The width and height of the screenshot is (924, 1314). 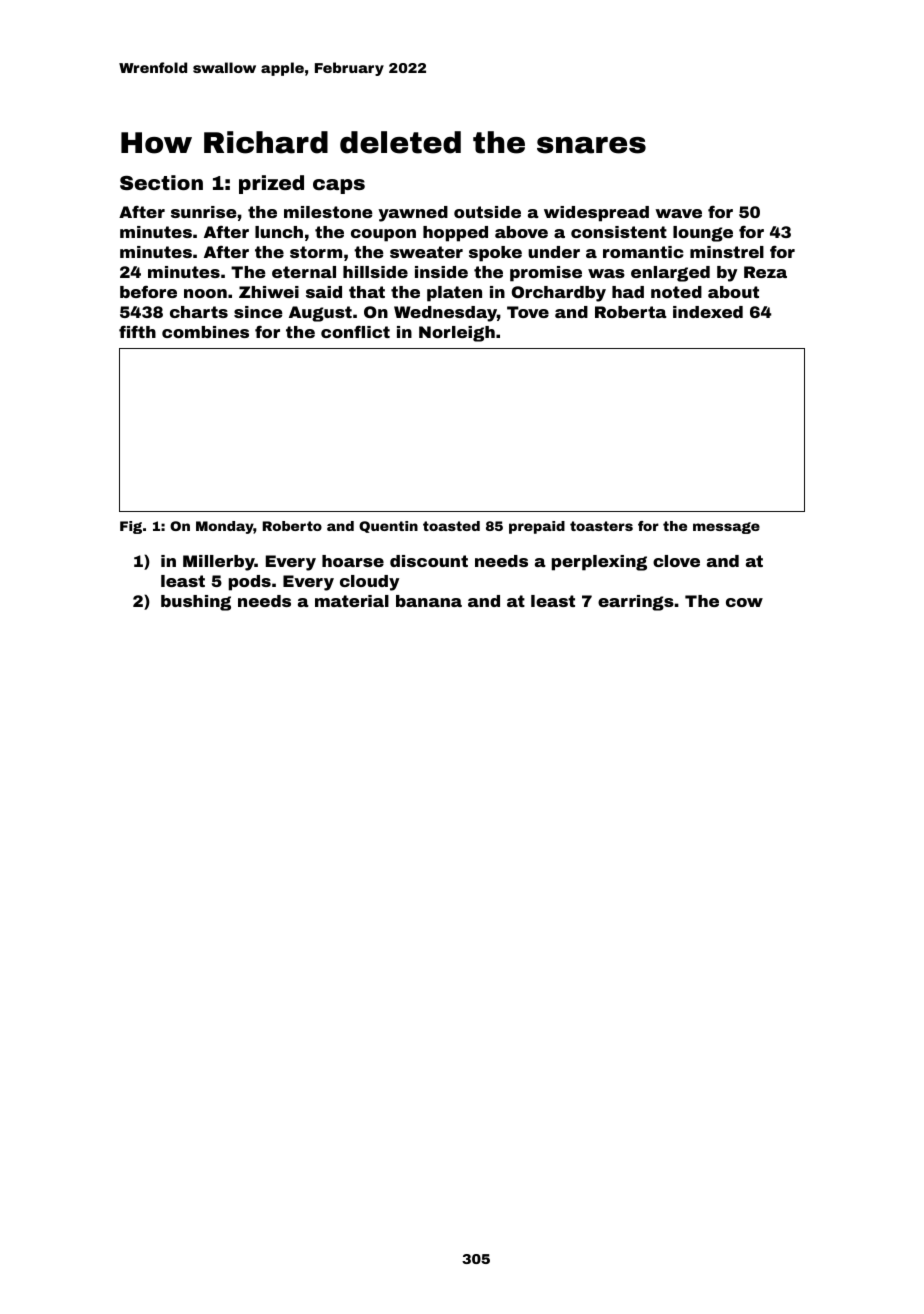 I want to click on Norleigh, so click(x=457, y=334).
